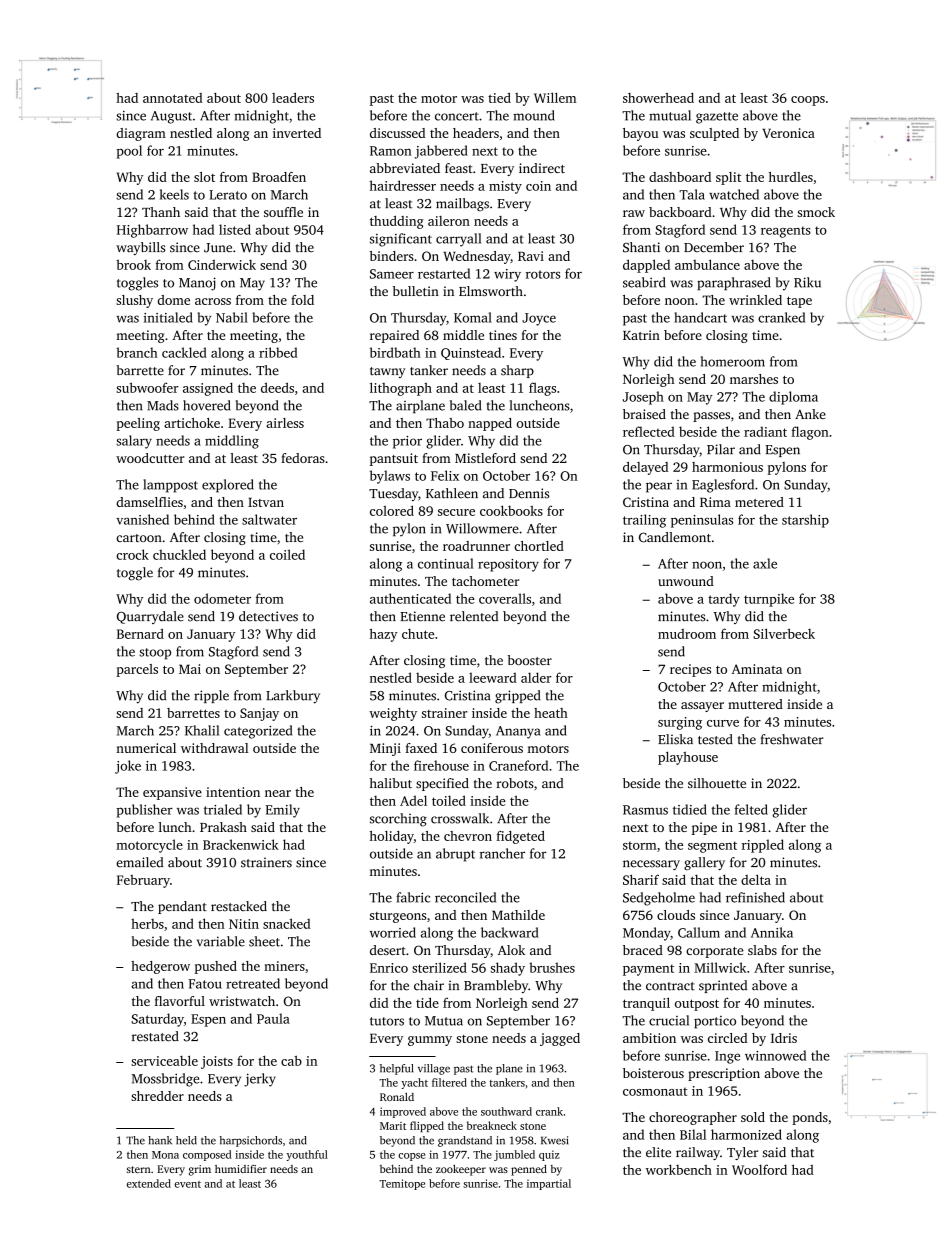  What do you see at coordinates (445, 563) in the document?
I see `continual` at bounding box center [445, 563].
